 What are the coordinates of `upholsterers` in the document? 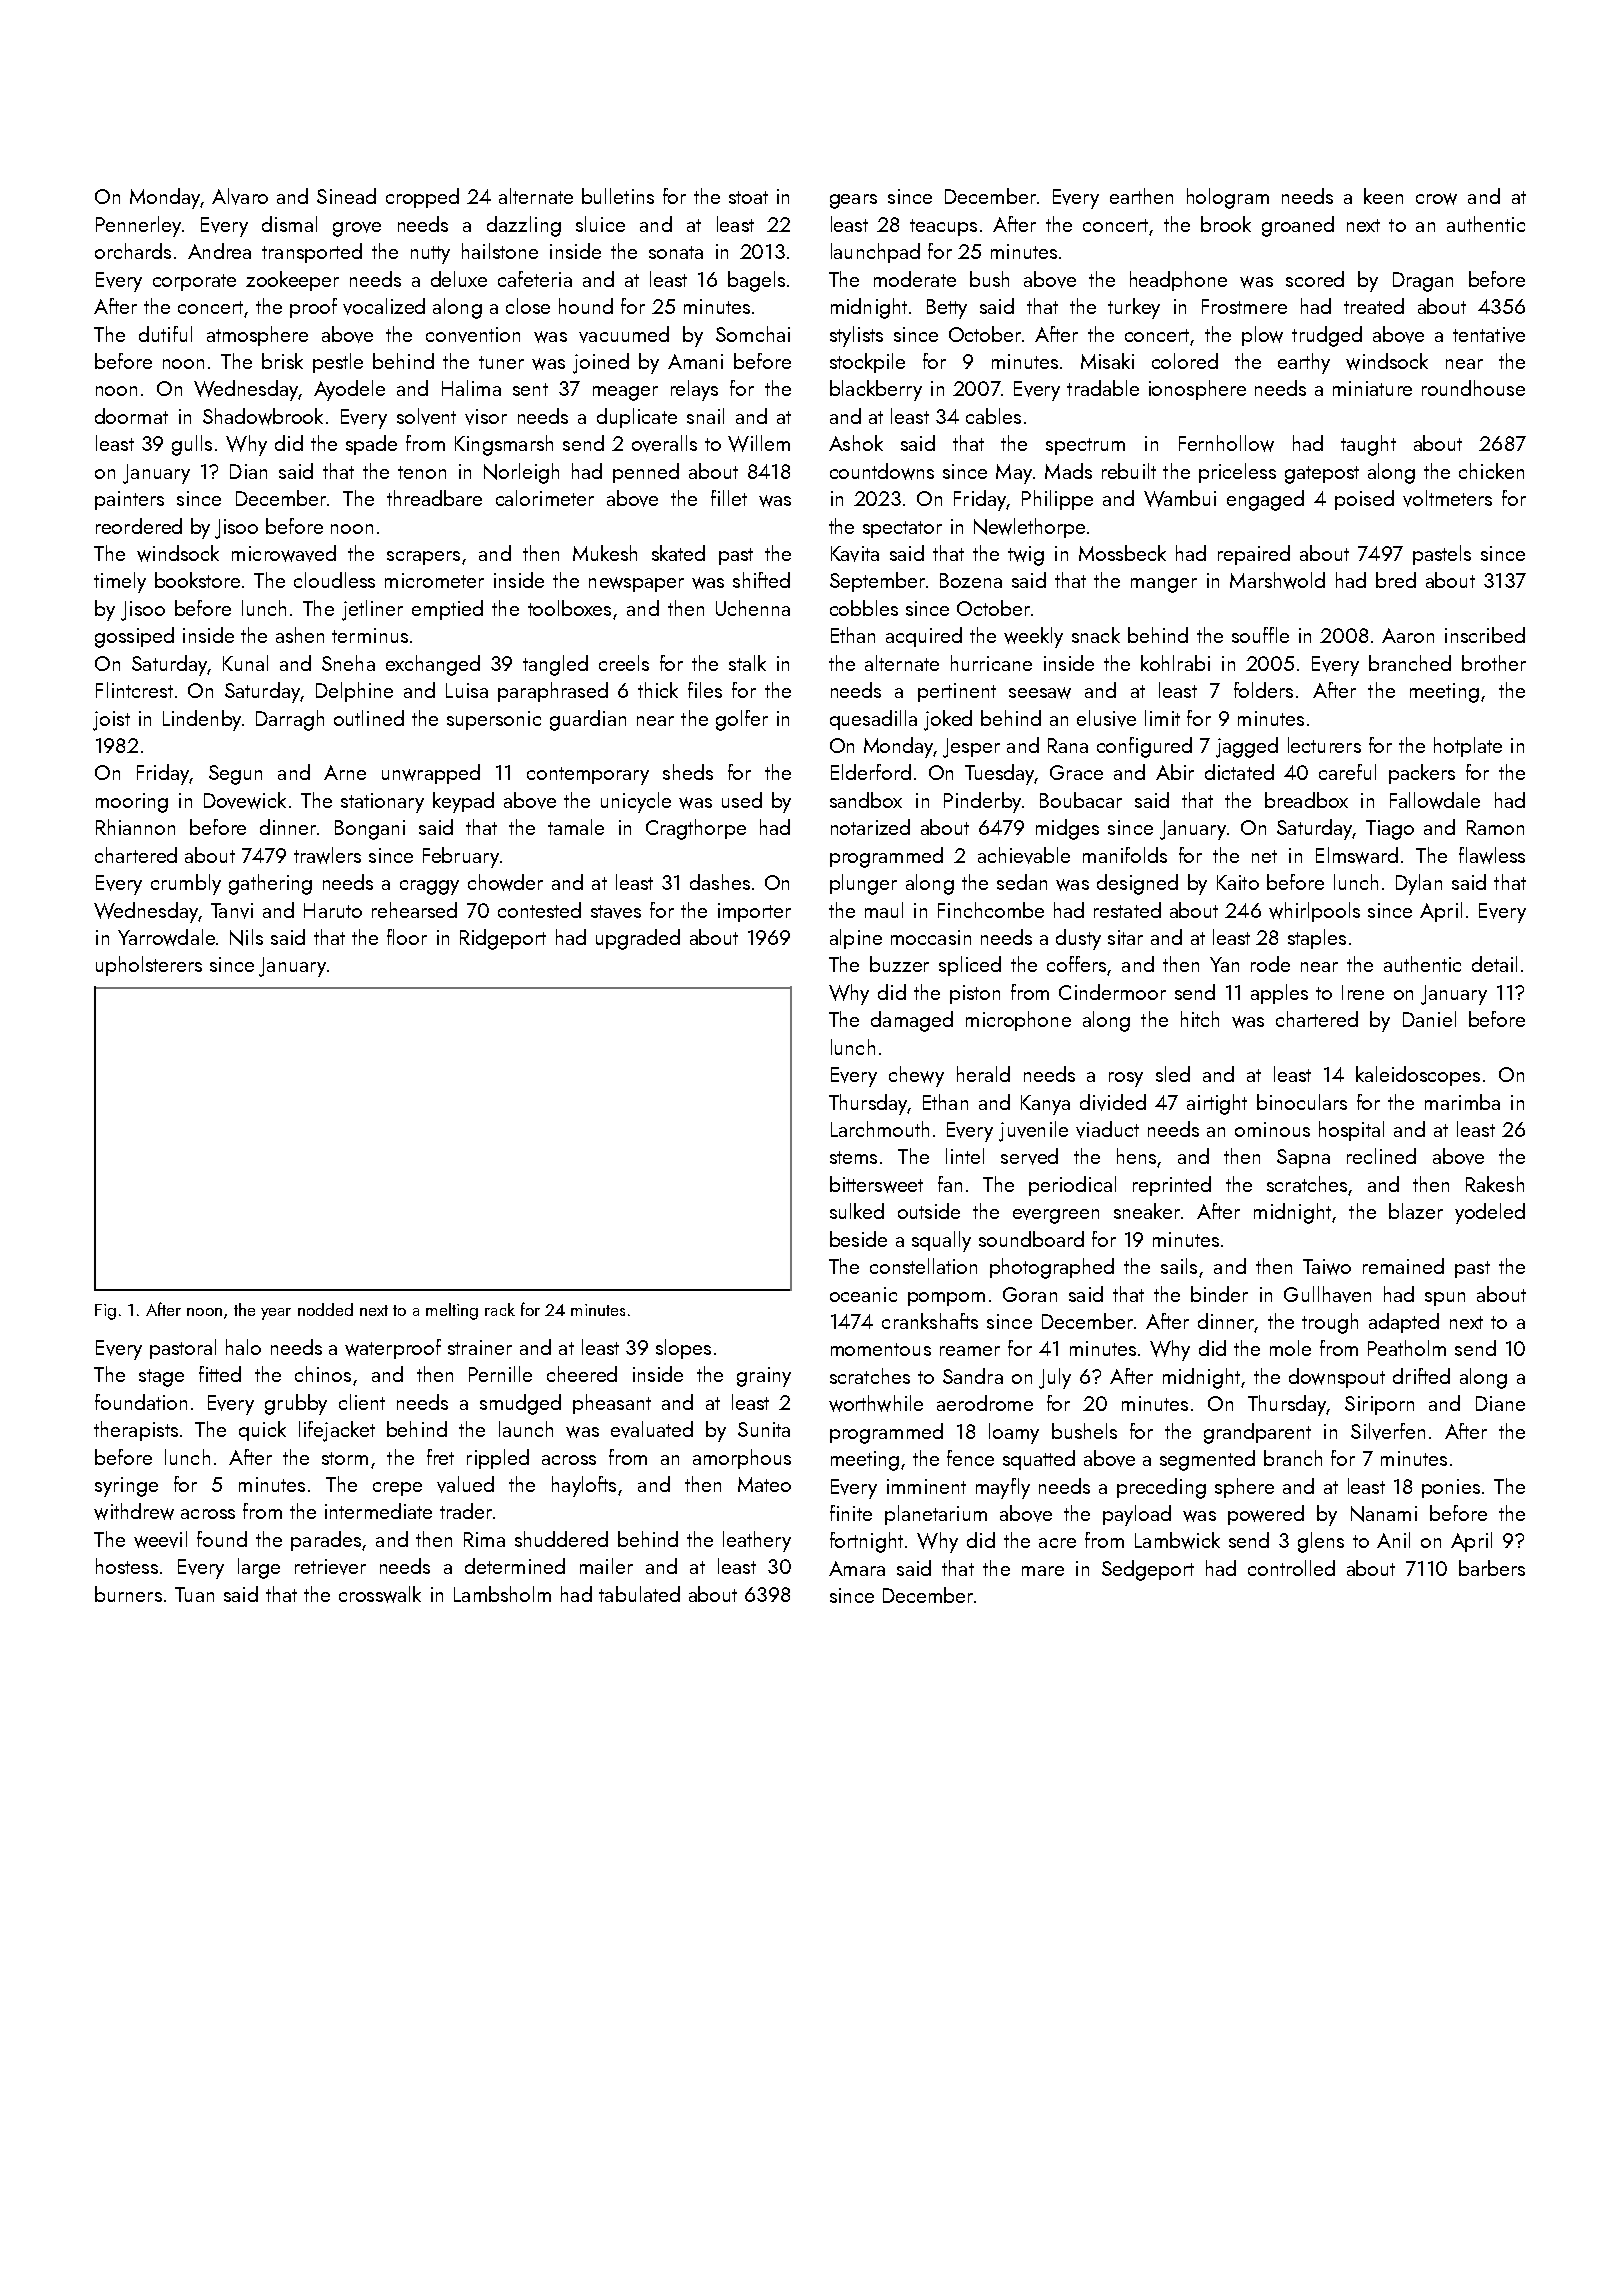 It's located at (149, 966).
